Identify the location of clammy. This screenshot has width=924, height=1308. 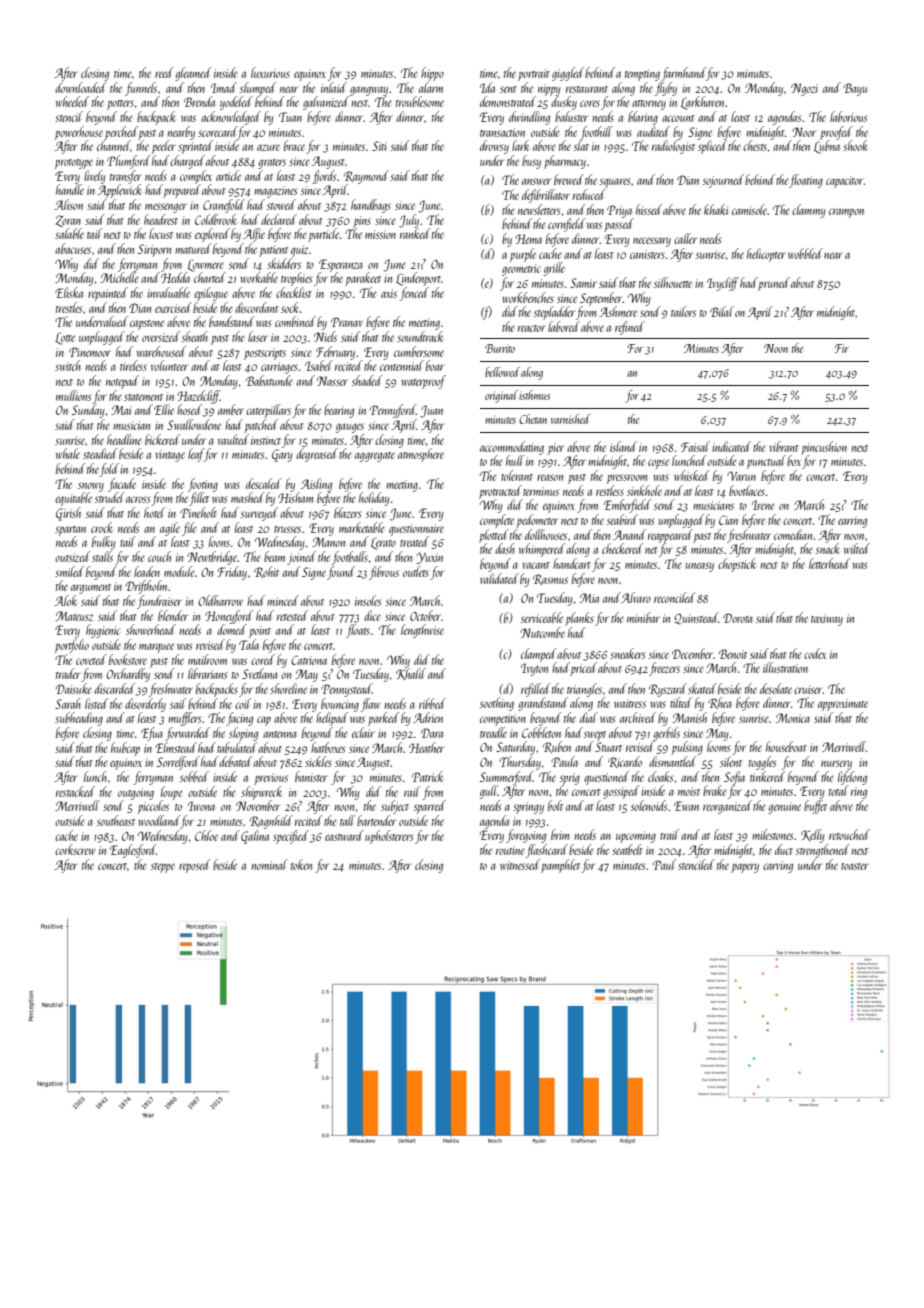
(809, 211).
